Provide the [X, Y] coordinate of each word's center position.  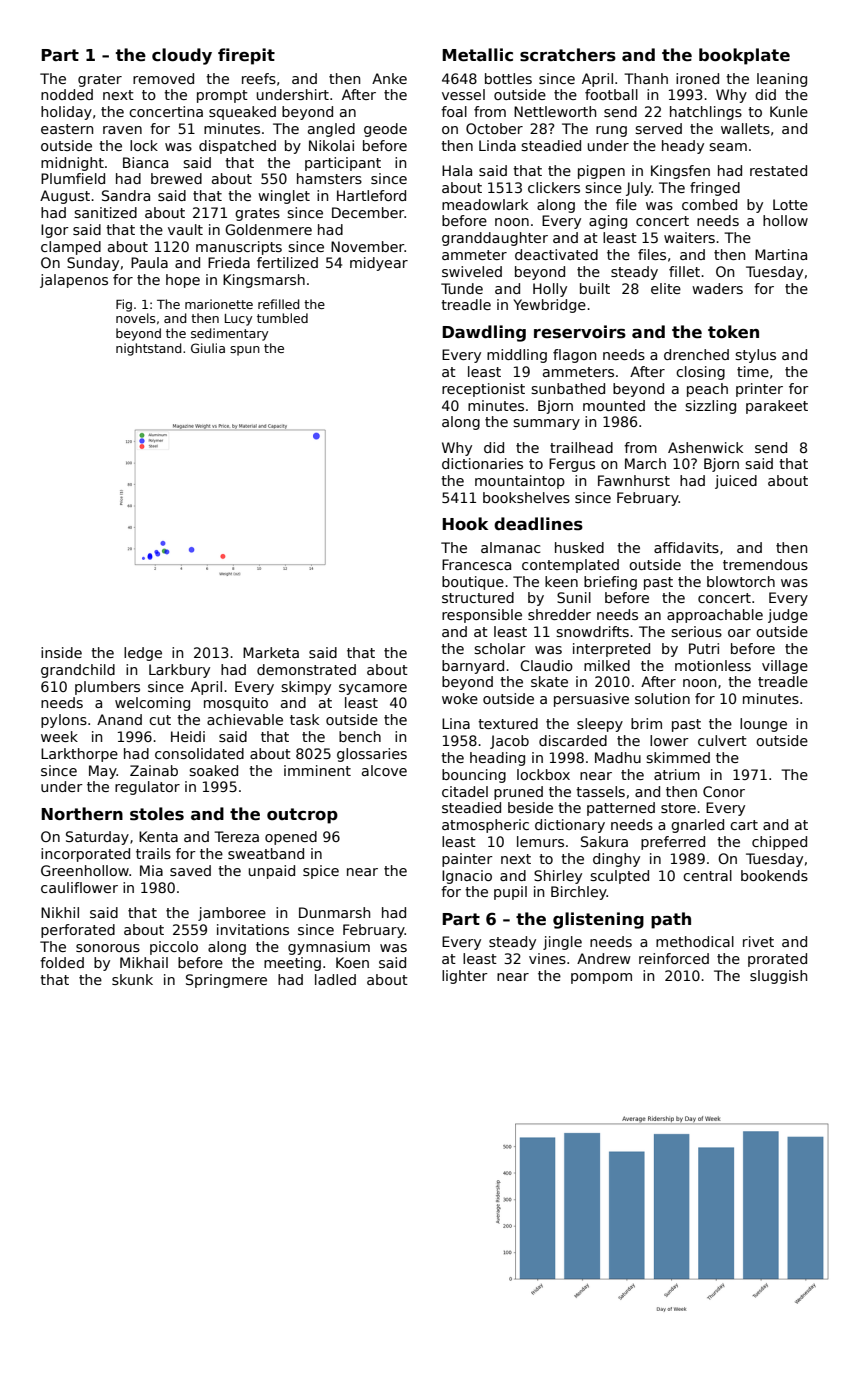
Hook [465, 524]
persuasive [591, 700]
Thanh [646, 78]
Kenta [158, 836]
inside [61, 652]
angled [331, 130]
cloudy [182, 56]
